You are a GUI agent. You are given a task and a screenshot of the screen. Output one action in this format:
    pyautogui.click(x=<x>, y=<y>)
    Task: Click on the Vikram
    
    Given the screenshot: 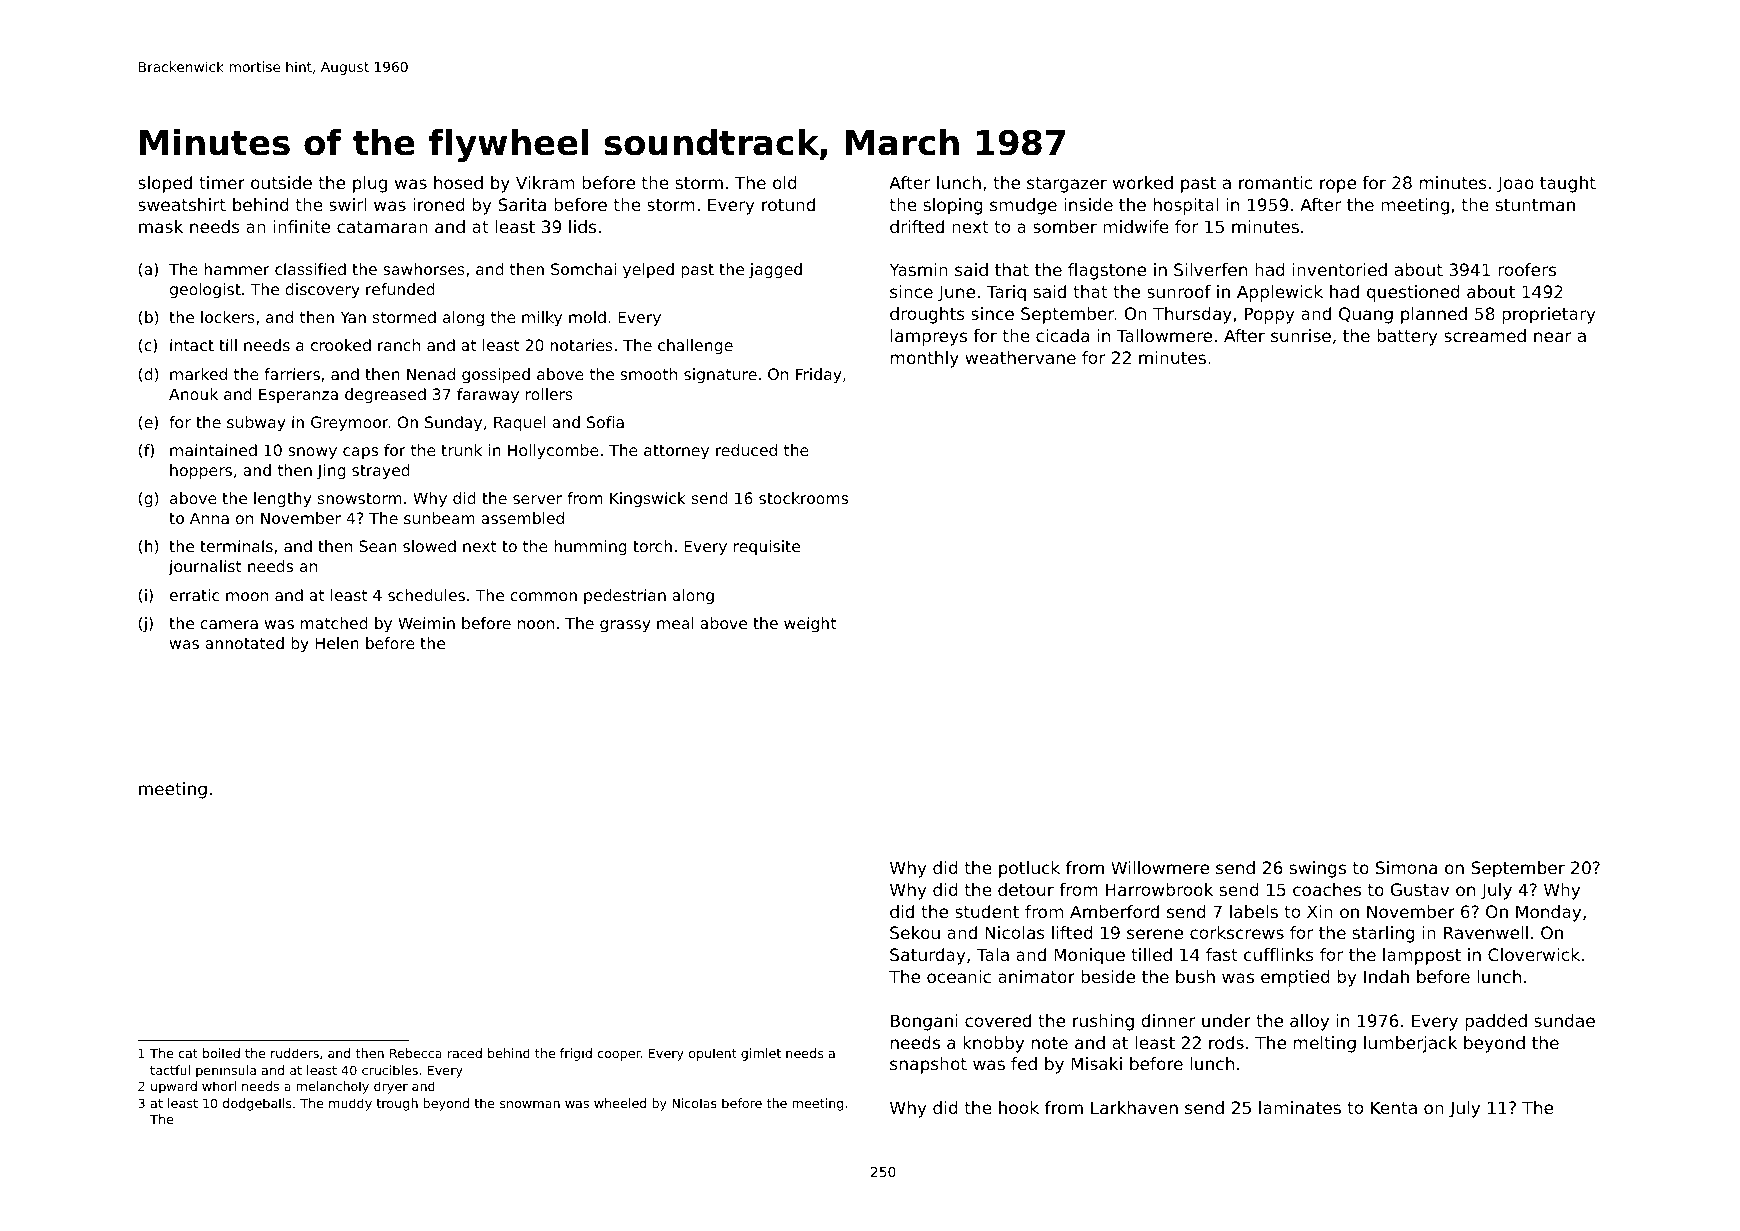 What is the action you would take?
    pyautogui.click(x=545, y=182)
